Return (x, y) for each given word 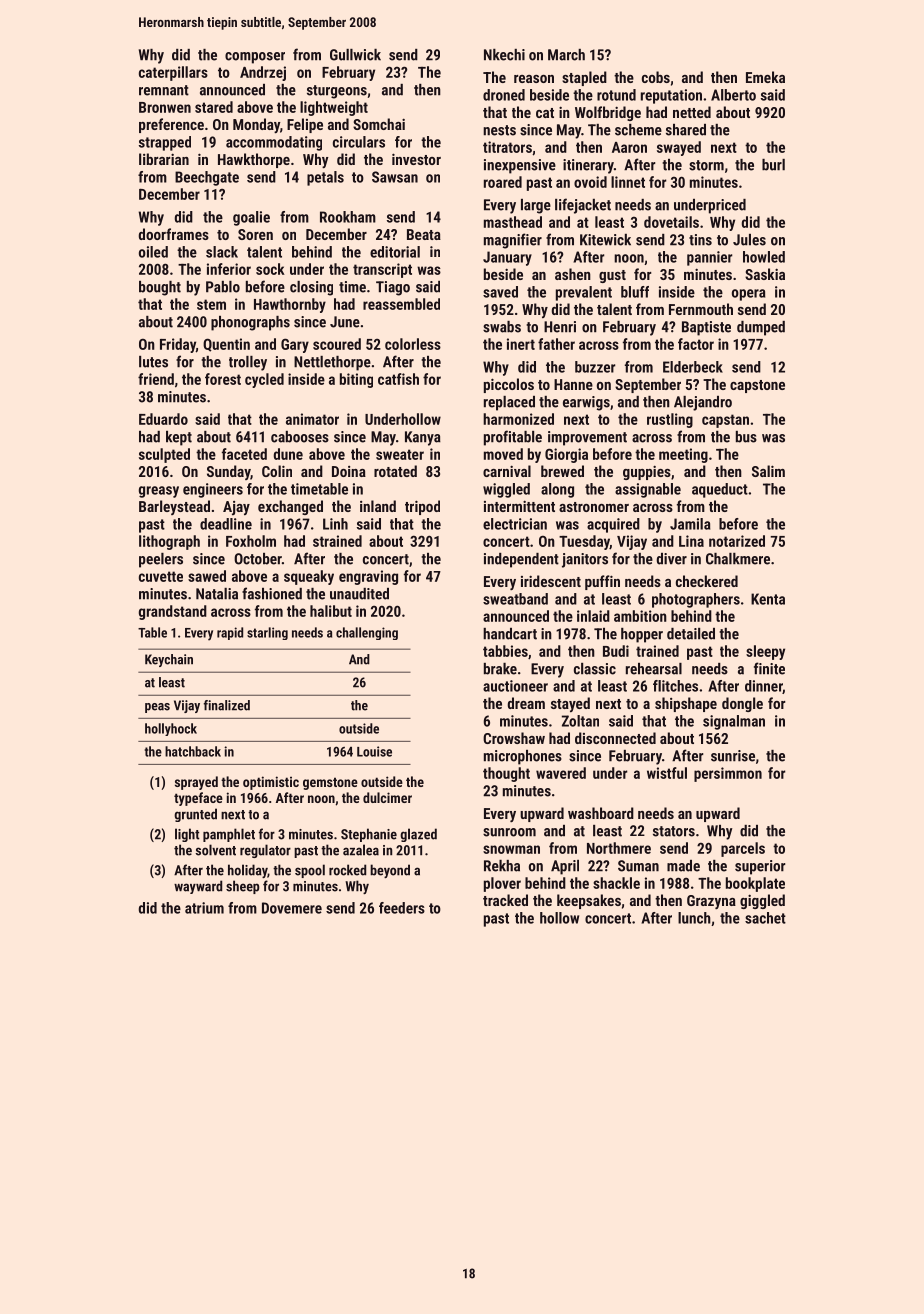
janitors (585, 560)
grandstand (173, 612)
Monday (256, 125)
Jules (749, 240)
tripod (422, 507)
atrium (204, 908)
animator (312, 419)
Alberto (733, 95)
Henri (560, 327)
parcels (743, 849)
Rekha (502, 866)
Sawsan (395, 177)
